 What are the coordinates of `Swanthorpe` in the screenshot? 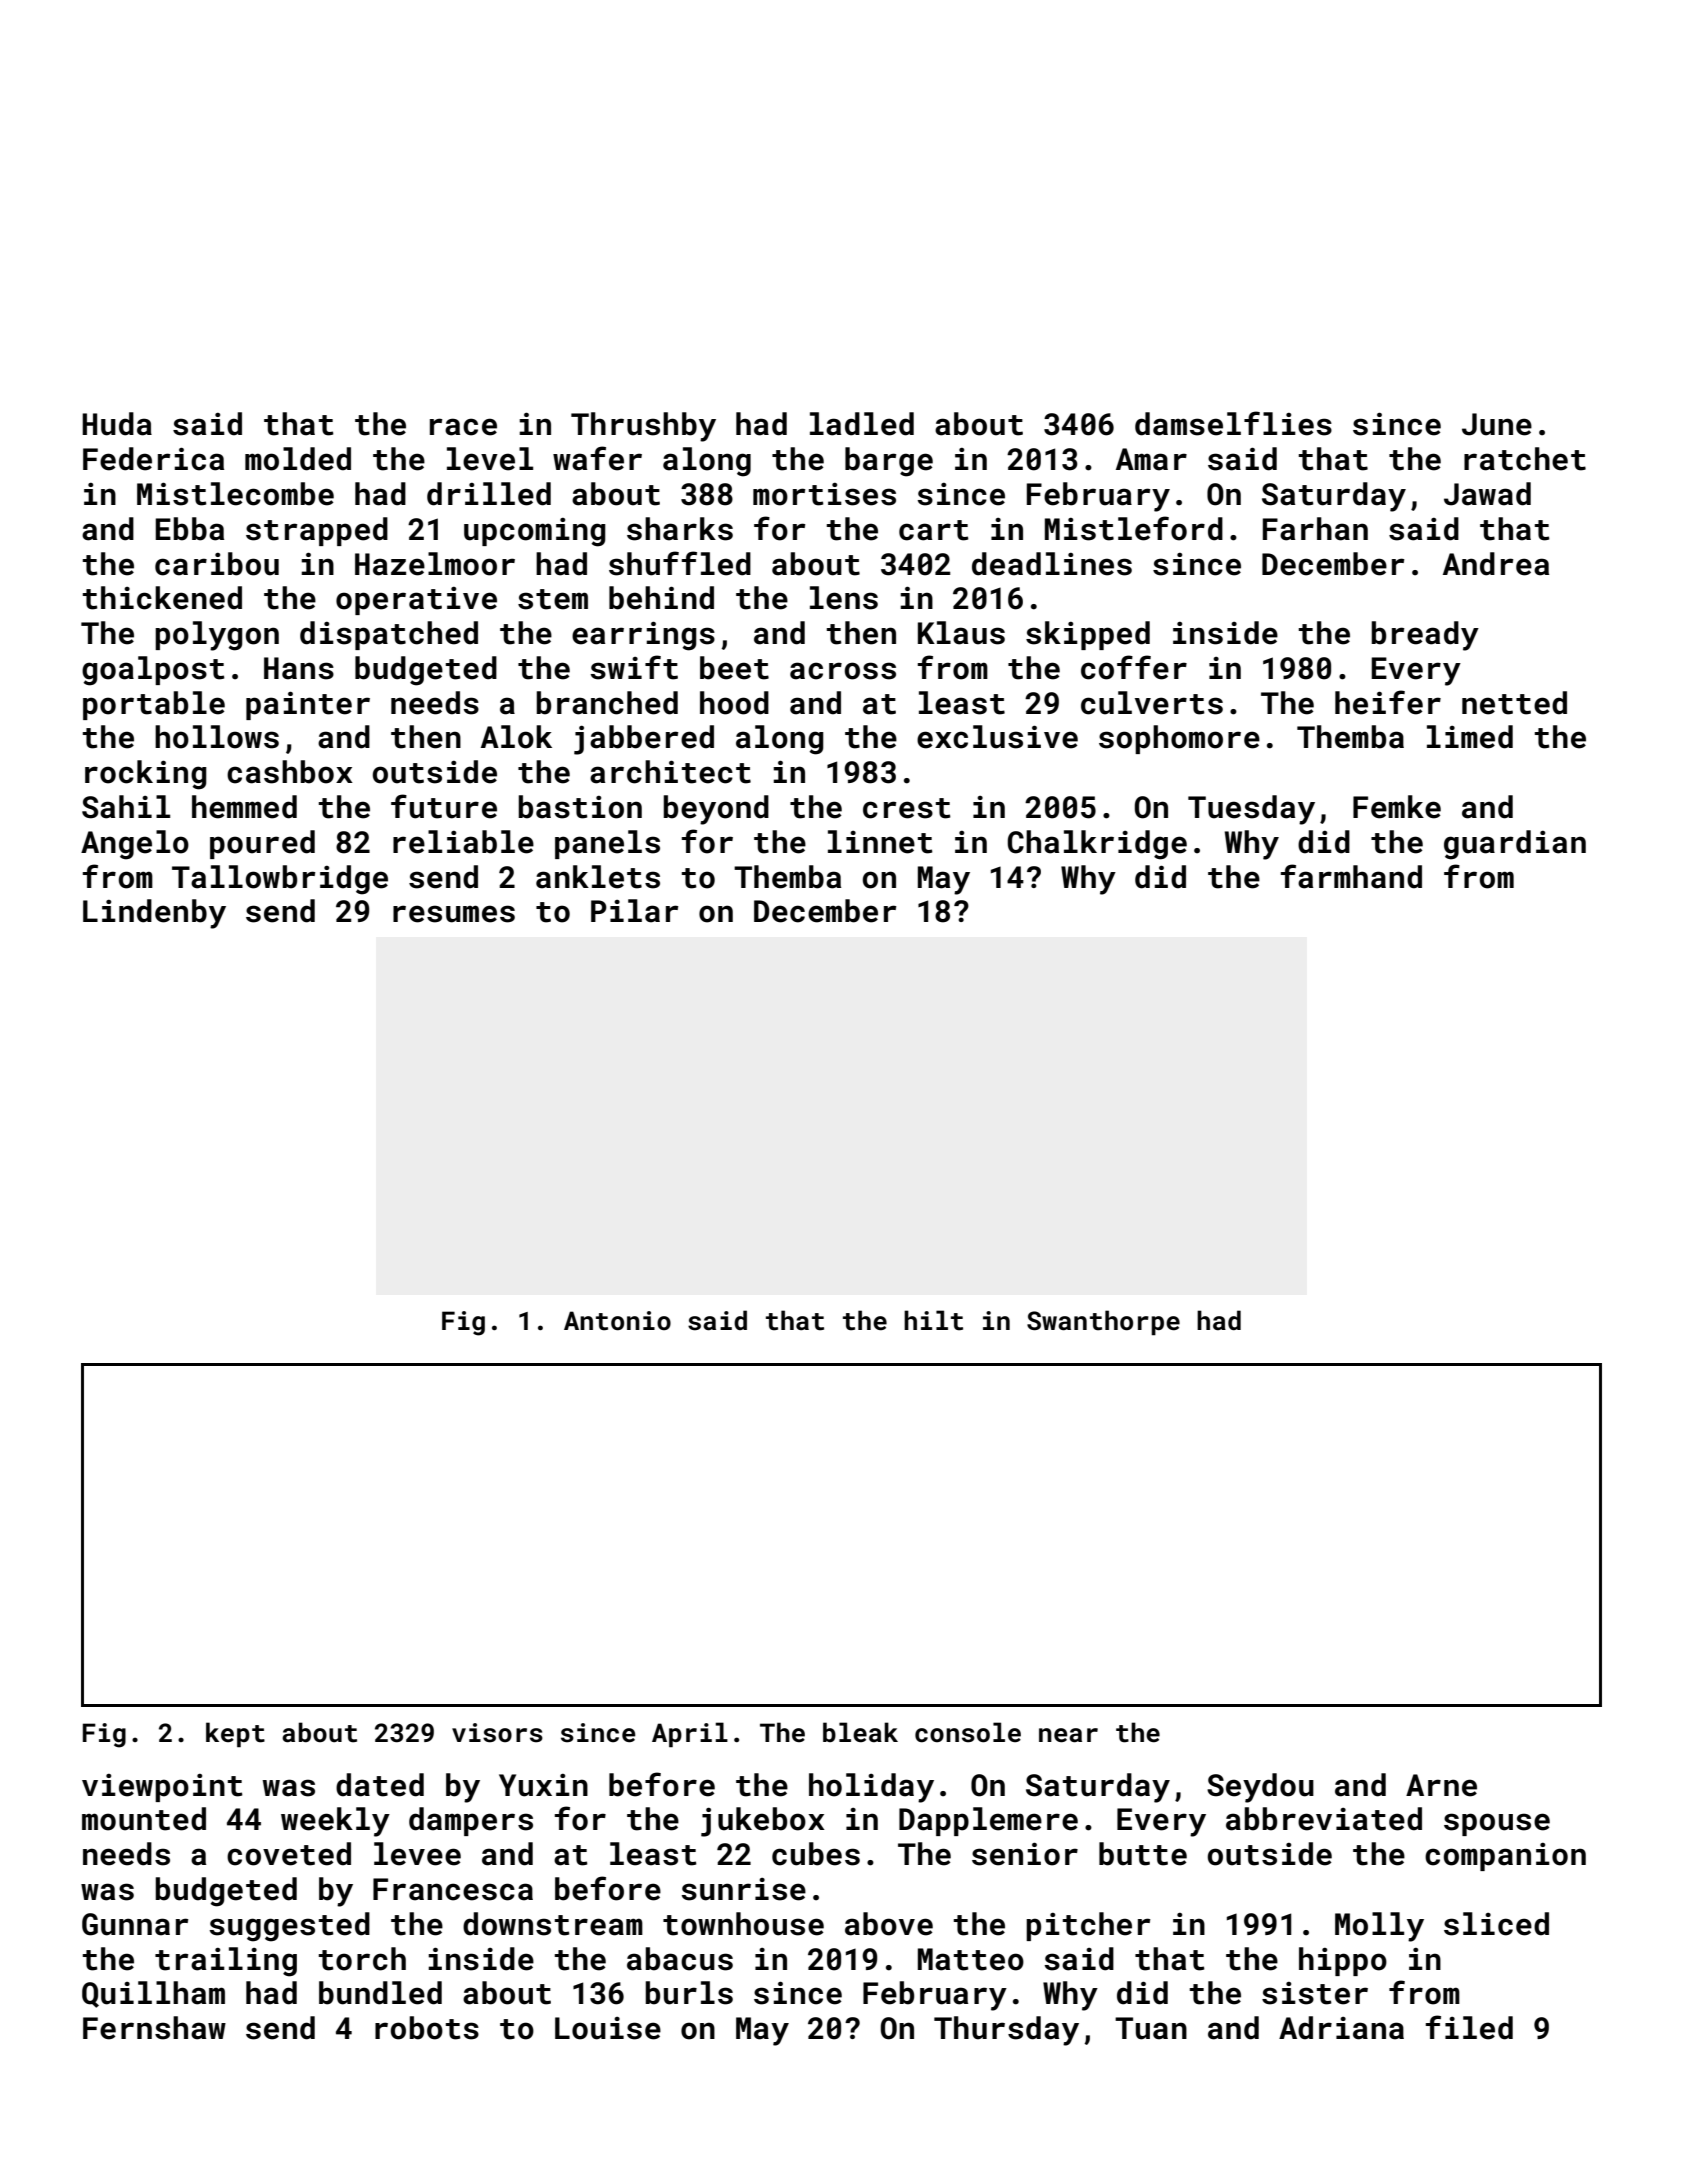 It's located at (1103, 1322).
